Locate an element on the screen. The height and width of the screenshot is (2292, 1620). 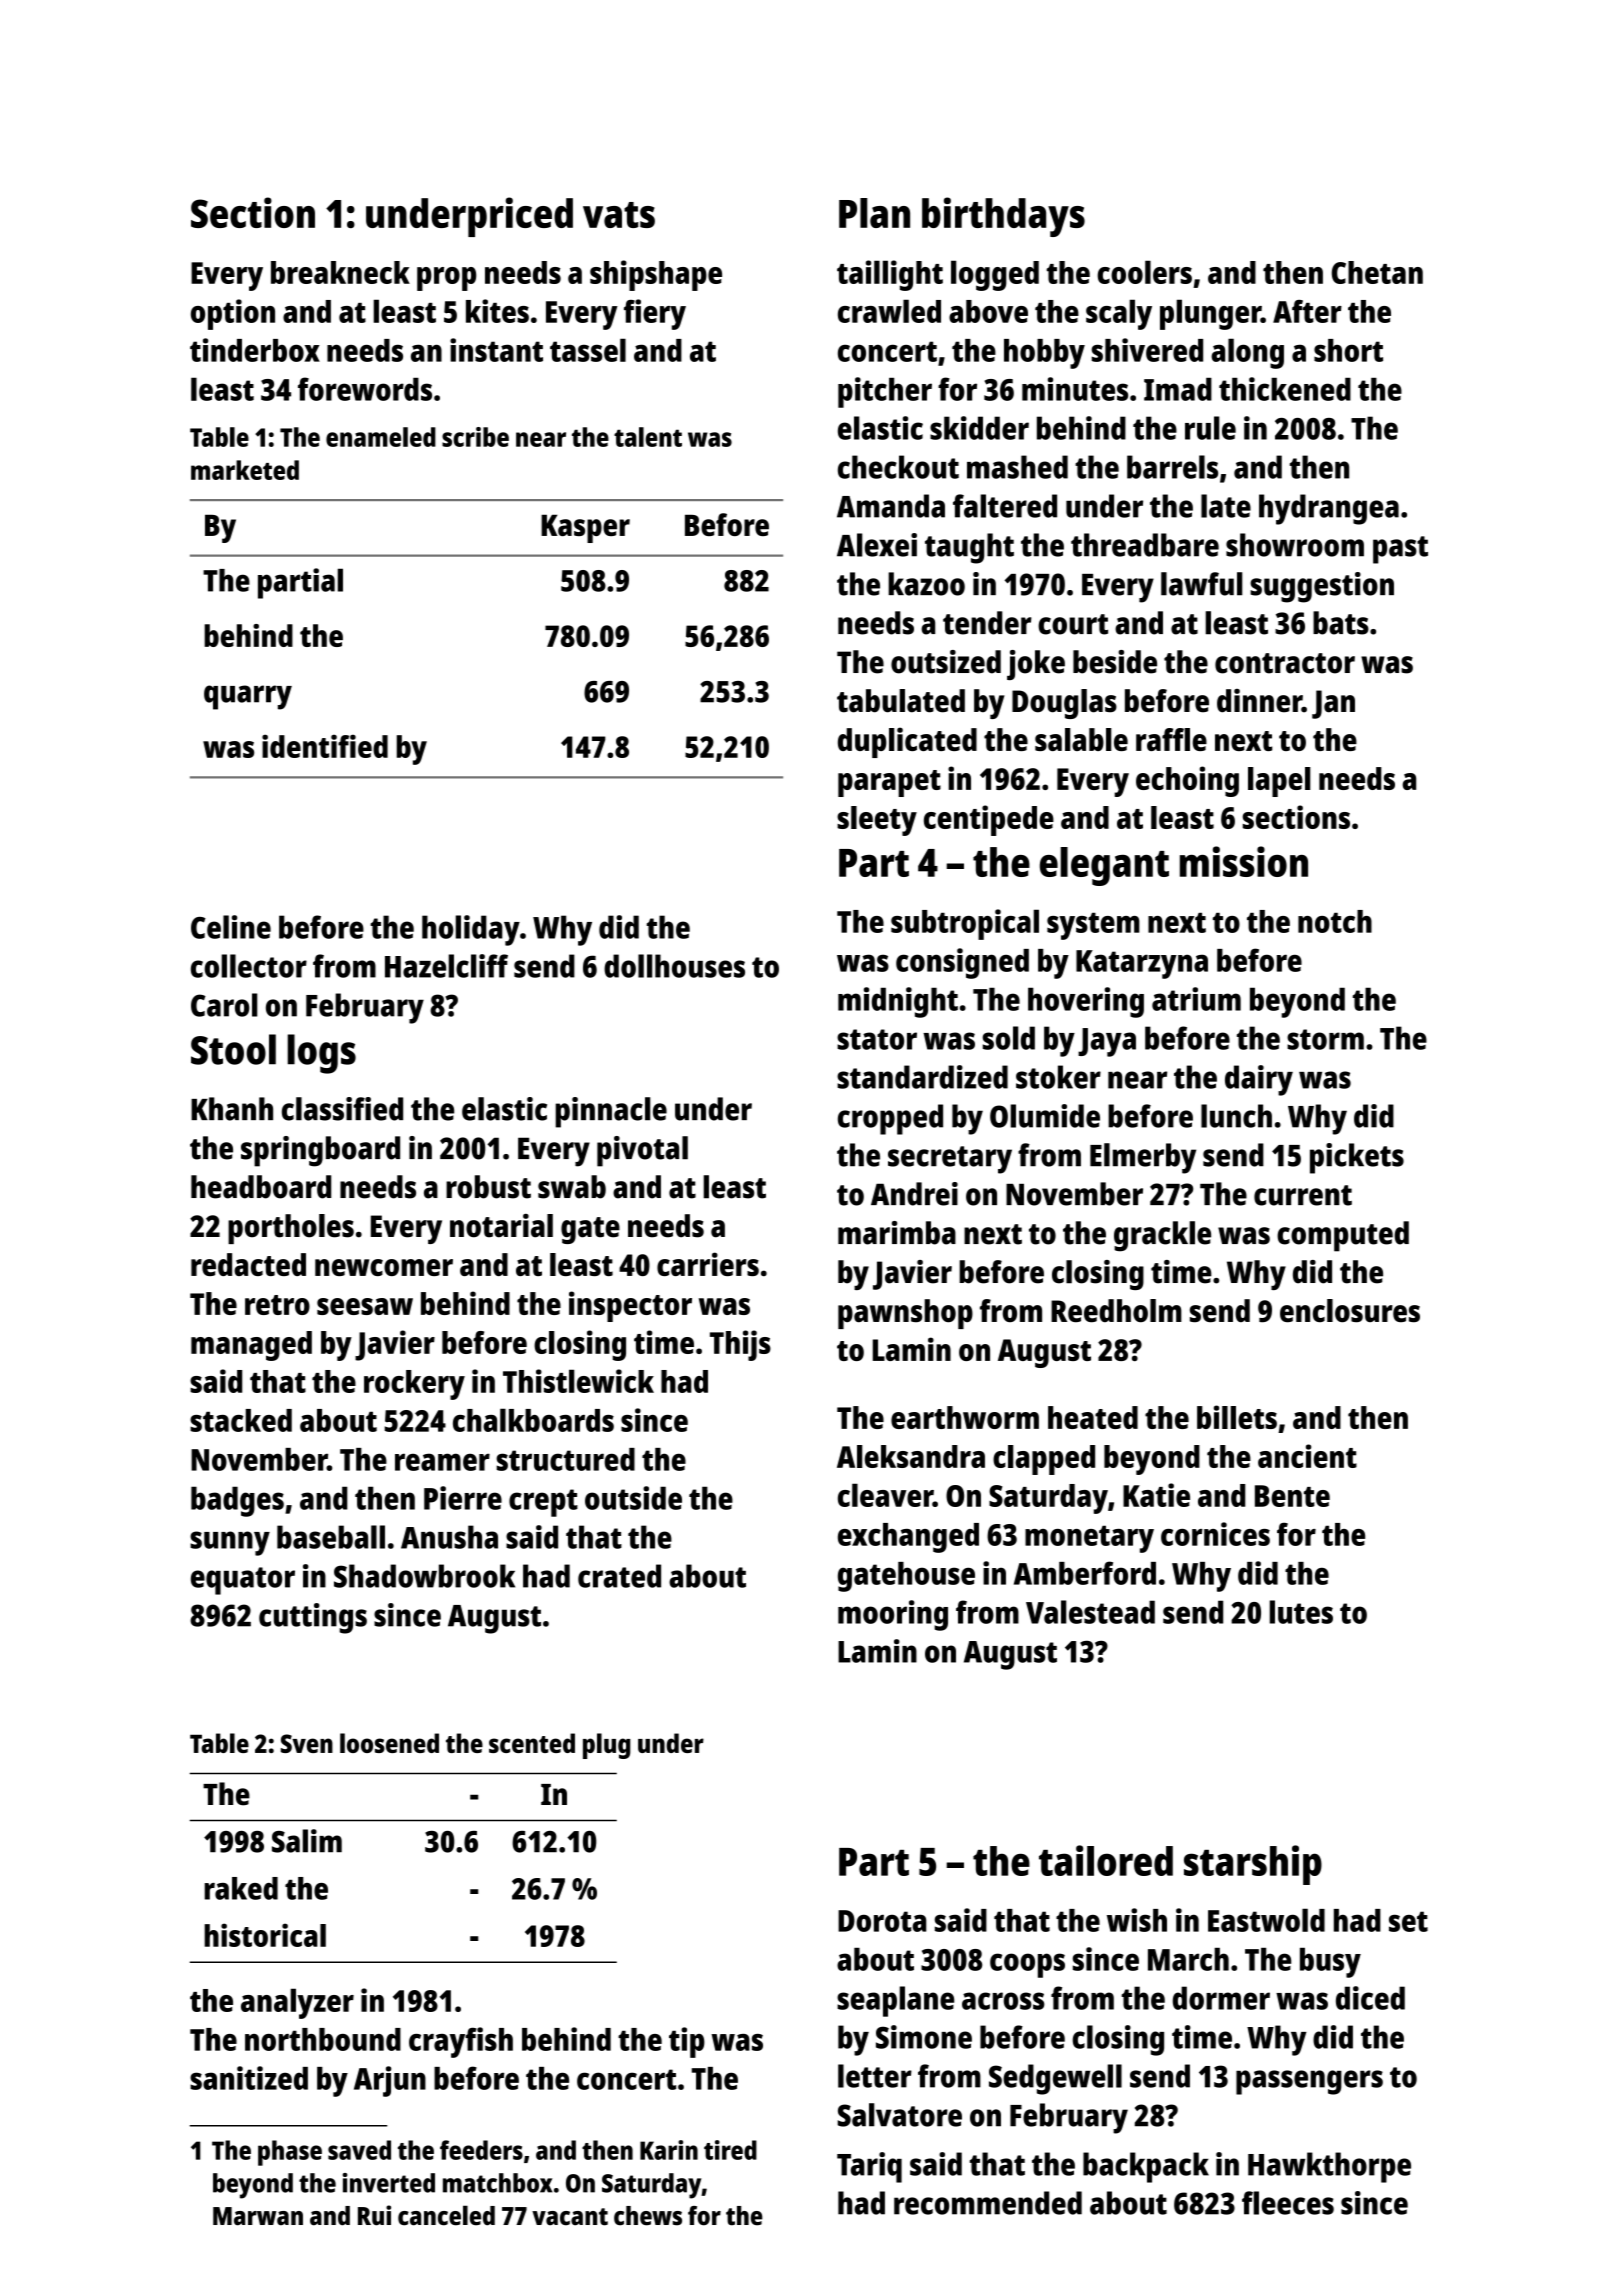
Elmerby is located at coordinates (1143, 1158).
